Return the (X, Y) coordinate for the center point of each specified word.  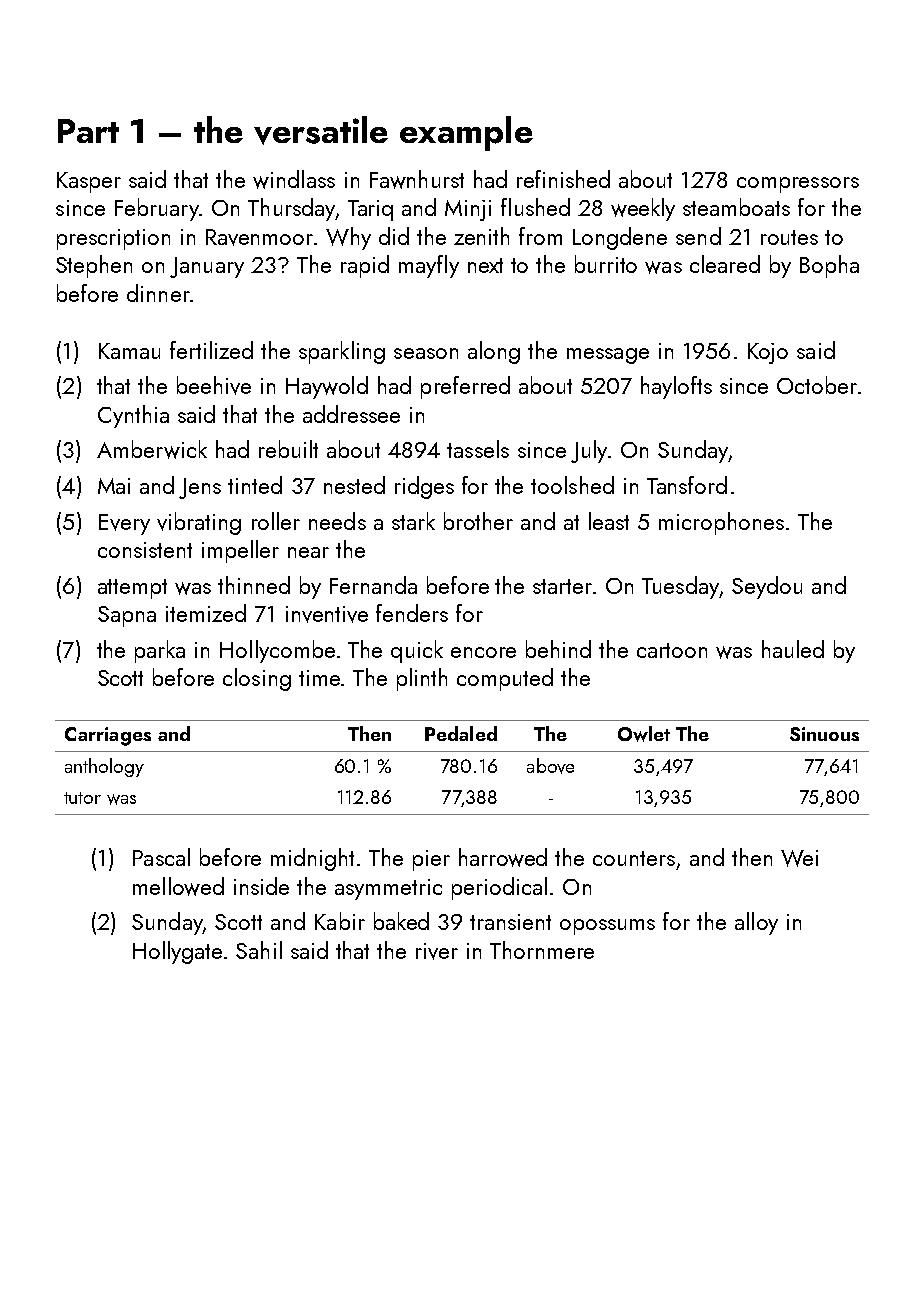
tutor (82, 798)
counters (634, 858)
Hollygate (177, 952)
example (466, 133)
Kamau (129, 351)
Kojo (768, 353)
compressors (798, 185)
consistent (145, 550)
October (817, 385)
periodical (499, 888)
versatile (321, 130)
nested (354, 485)
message (608, 356)
